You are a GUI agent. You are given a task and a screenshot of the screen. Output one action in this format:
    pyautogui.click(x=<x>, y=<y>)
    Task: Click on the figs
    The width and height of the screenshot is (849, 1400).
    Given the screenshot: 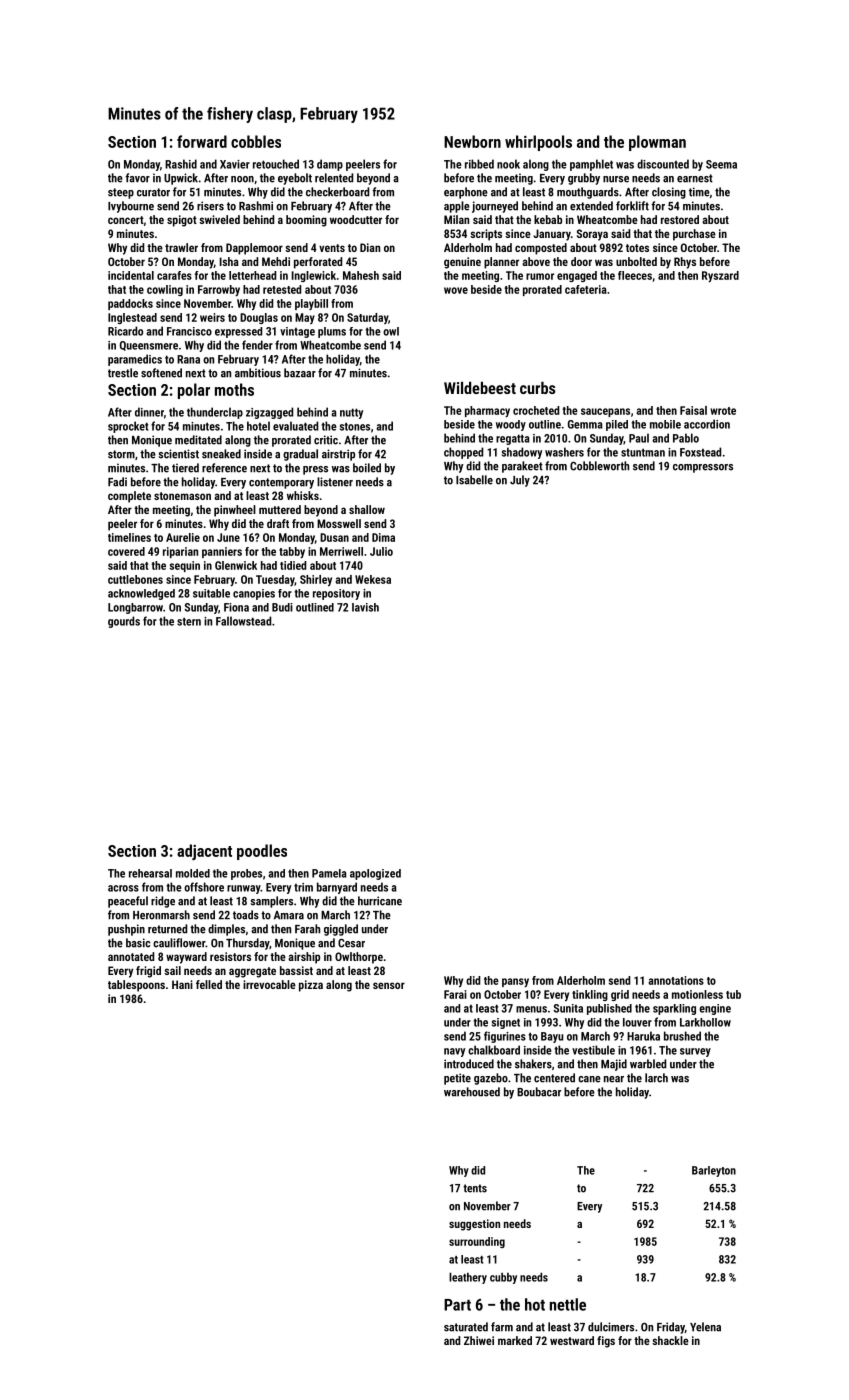 What is the action you would take?
    pyautogui.click(x=606, y=1342)
